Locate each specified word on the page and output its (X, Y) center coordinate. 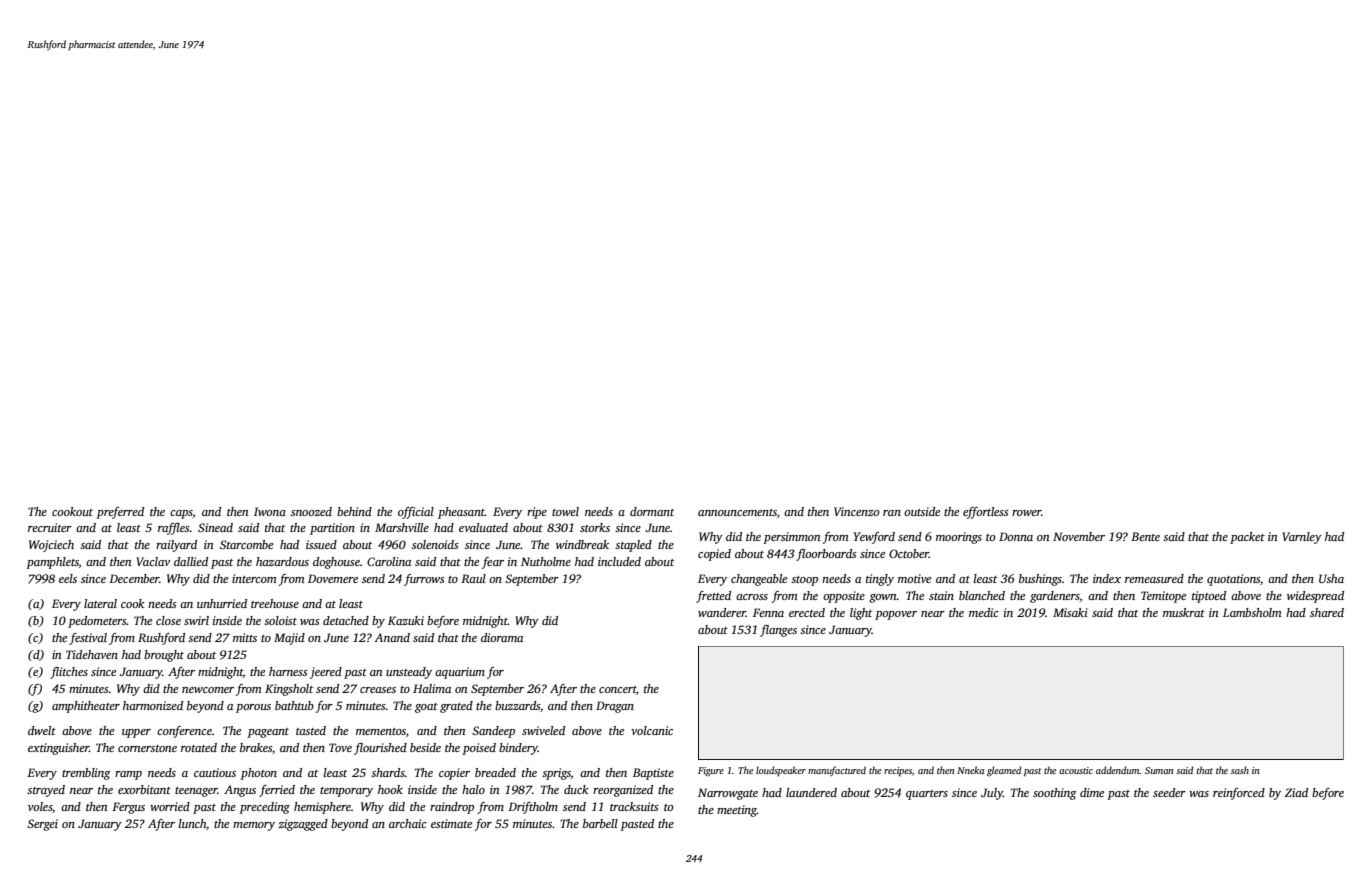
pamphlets (52, 563)
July (992, 794)
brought (164, 656)
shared (1327, 612)
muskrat (1184, 612)
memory (254, 826)
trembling (86, 774)
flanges (778, 631)
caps (181, 514)
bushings (1040, 580)
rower (1026, 513)
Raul (473, 578)
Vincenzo (857, 511)
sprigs (556, 774)
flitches (69, 673)
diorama (502, 637)
